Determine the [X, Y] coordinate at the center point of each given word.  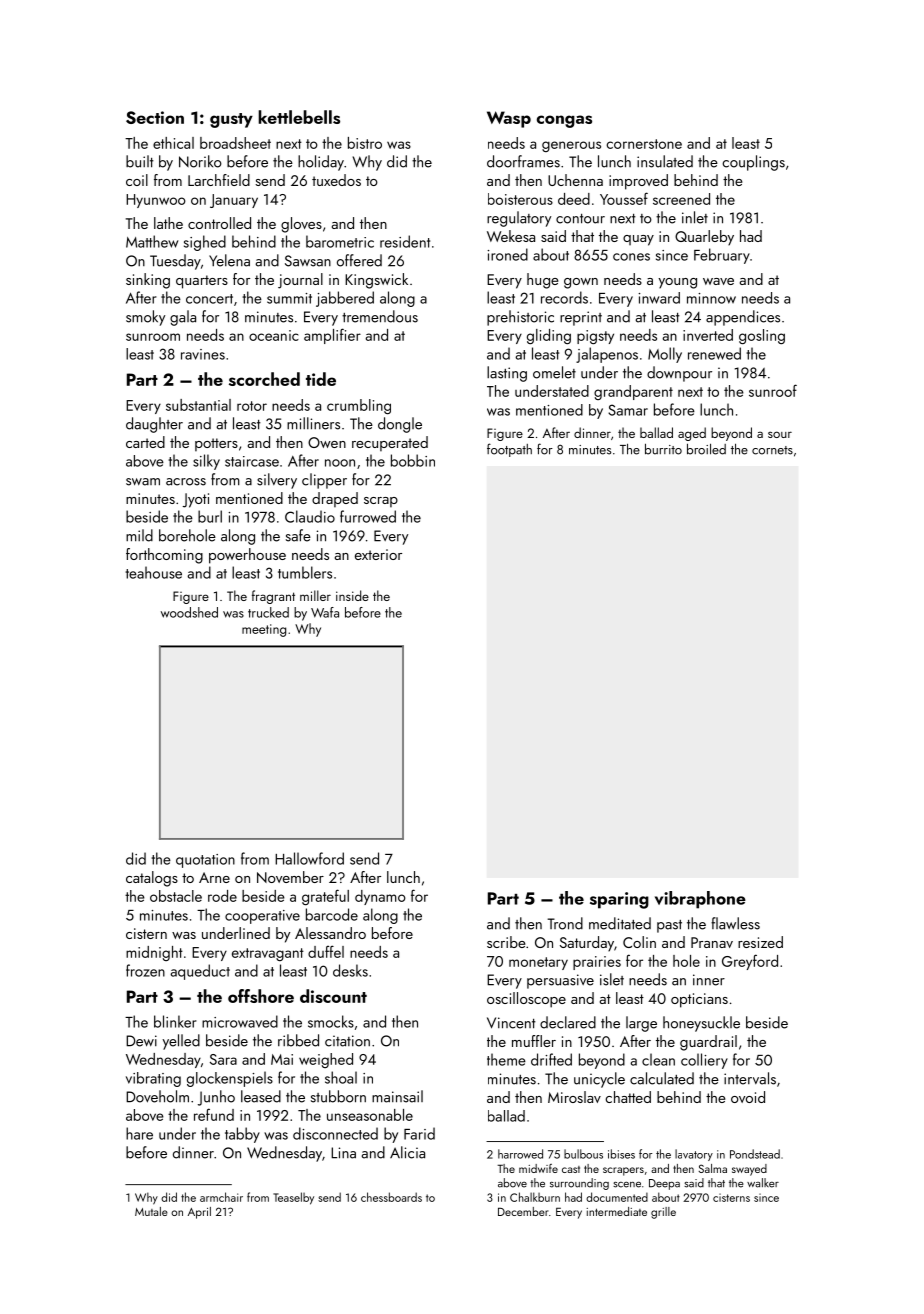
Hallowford [309, 858]
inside [352, 595]
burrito [663, 449]
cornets [772, 450]
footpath [509, 450]
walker [763, 1183]
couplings [753, 163]
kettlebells [299, 117]
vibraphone [700, 900]
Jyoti [196, 500]
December [523, 1211]
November [290, 877]
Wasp [509, 119]
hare [139, 1133]
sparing [619, 900]
